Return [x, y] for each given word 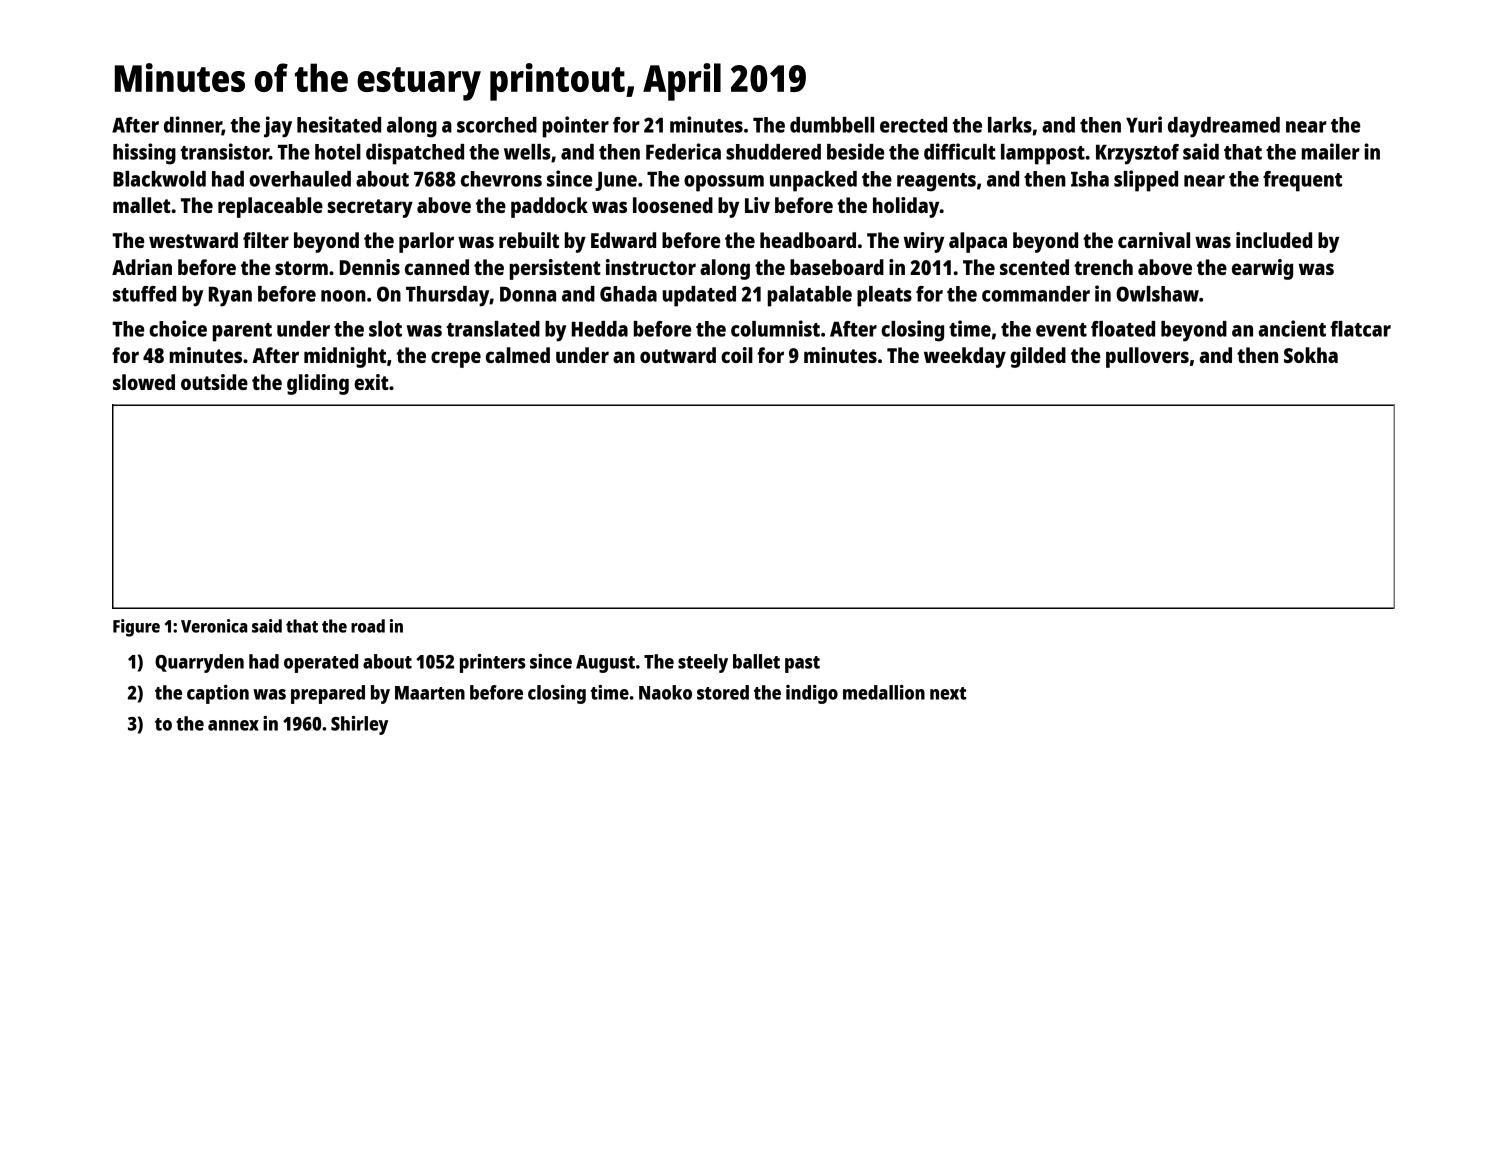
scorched [497, 125]
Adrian [142, 267]
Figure [136, 628]
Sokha [1311, 355]
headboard [808, 240]
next [948, 693]
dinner [193, 125]
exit [371, 382]
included [1274, 240]
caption [218, 694]
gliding [318, 384]
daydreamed [1224, 127]
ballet [756, 661]
